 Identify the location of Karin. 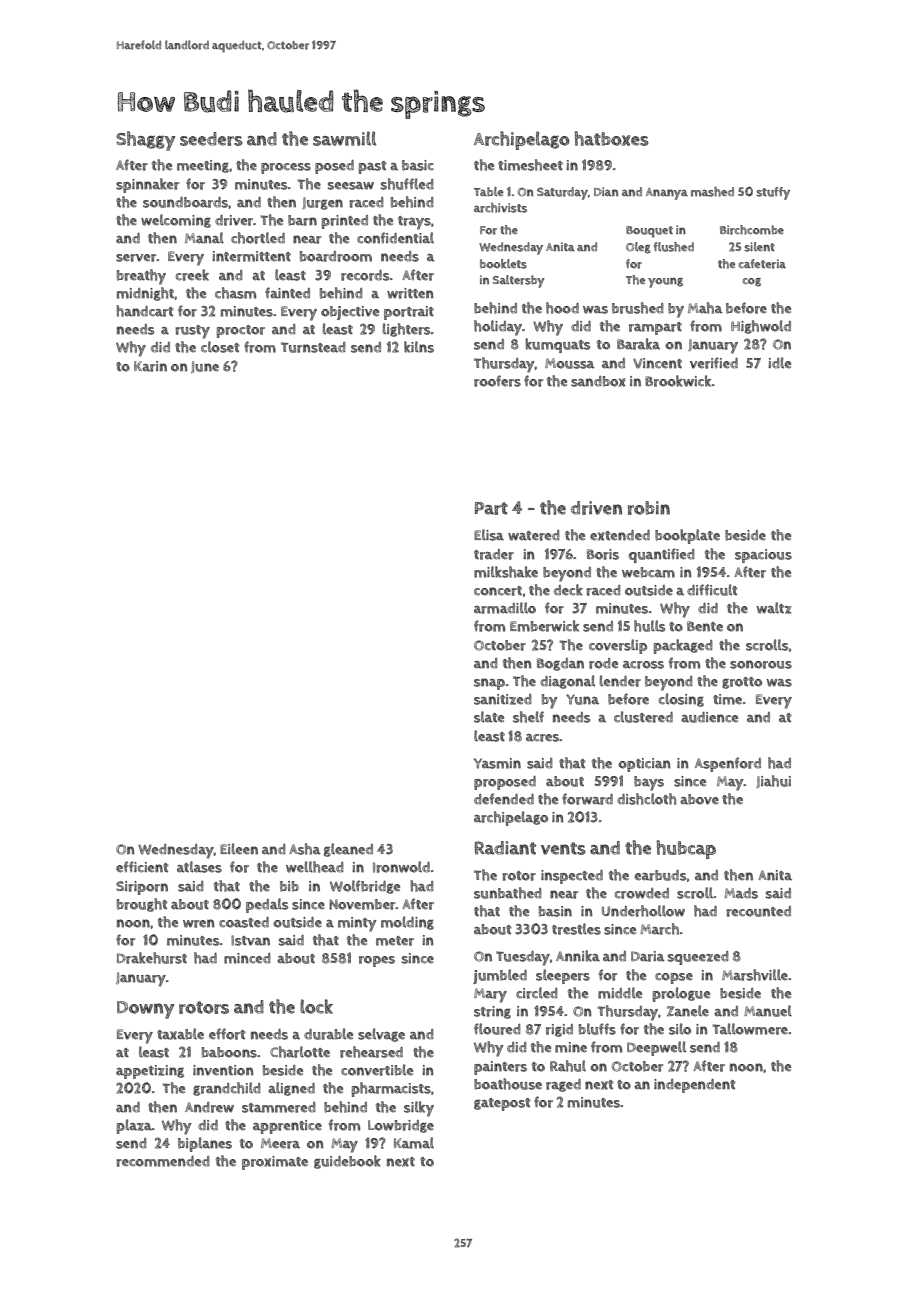
(150, 366).
